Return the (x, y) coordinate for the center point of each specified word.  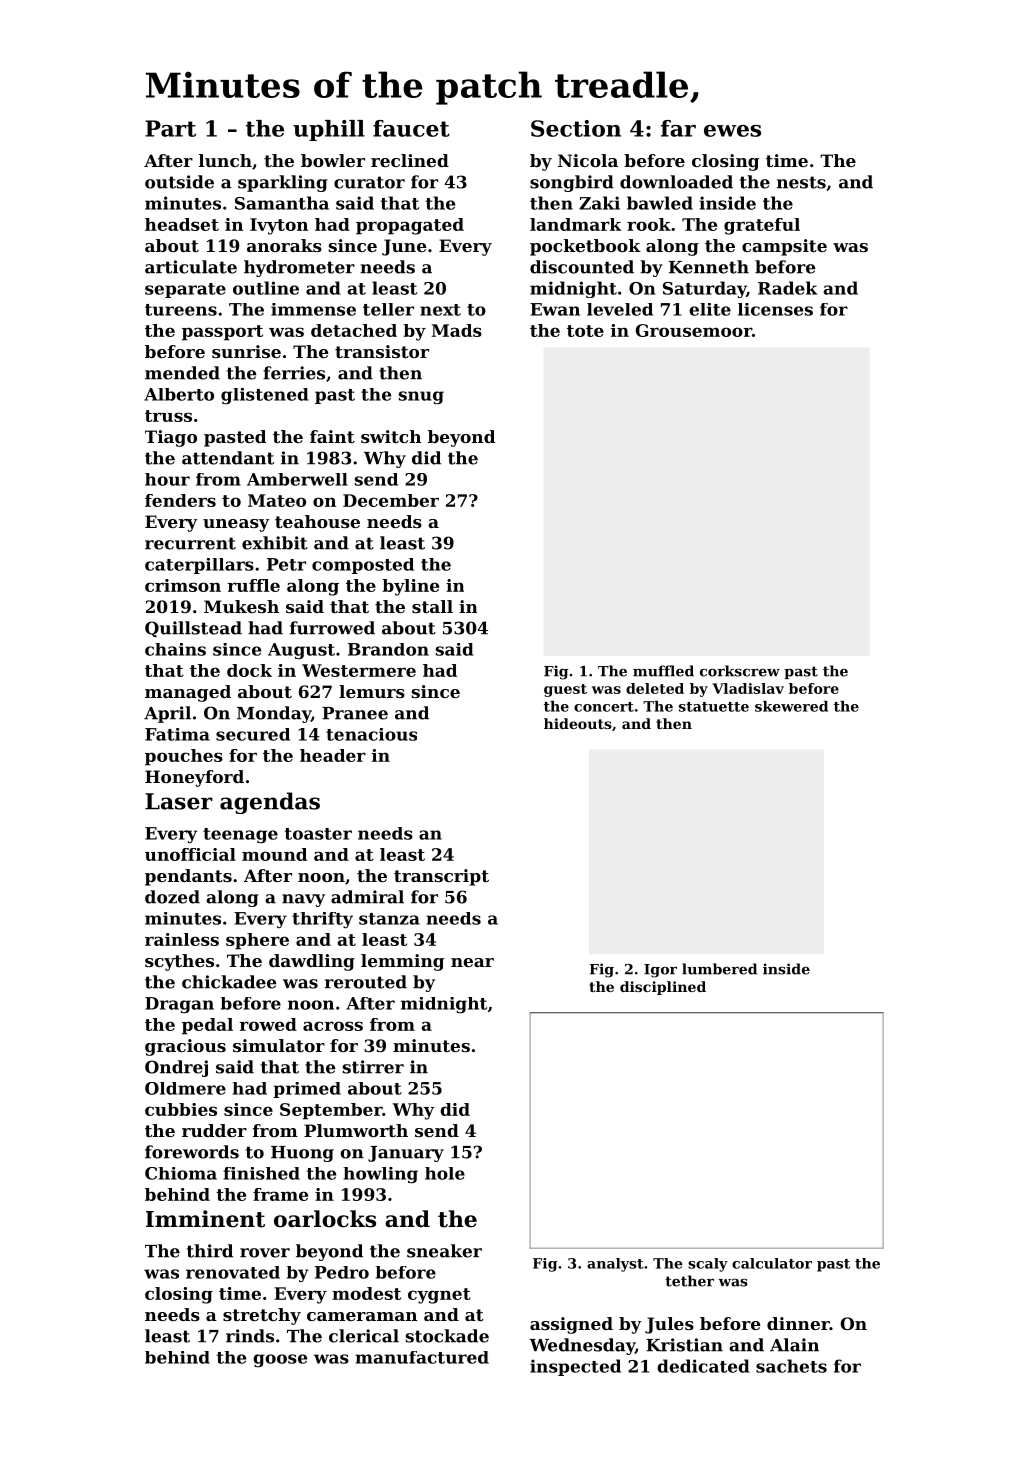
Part (170, 128)
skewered (791, 706)
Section (576, 128)
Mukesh (241, 606)
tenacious (371, 734)
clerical (364, 1336)
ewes (732, 131)
